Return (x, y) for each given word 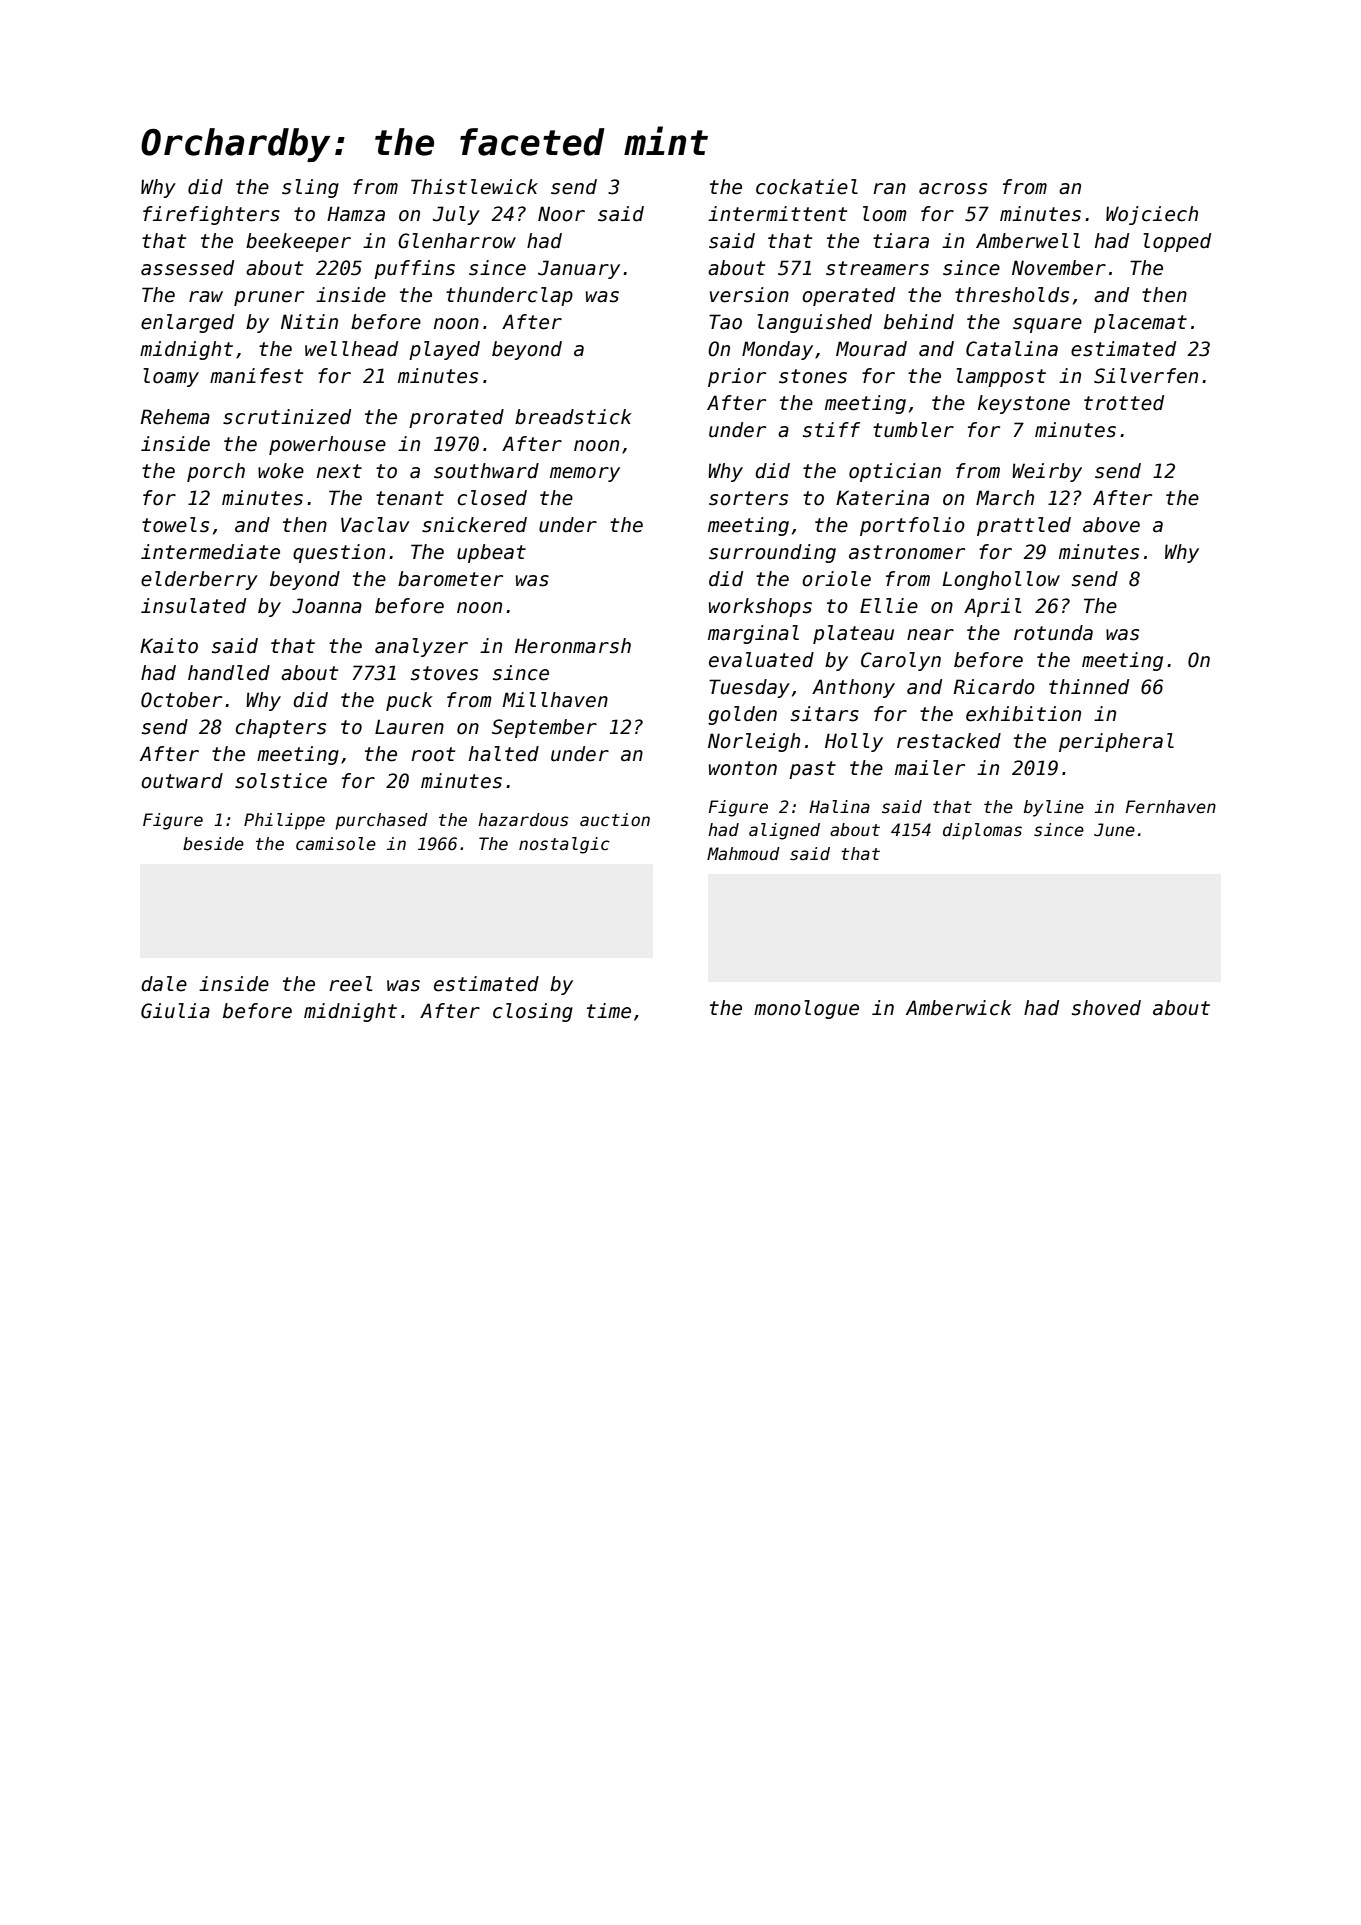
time (609, 1011)
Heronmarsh (573, 646)
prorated (456, 418)
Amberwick (959, 1008)
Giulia (175, 1011)
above (1111, 525)
